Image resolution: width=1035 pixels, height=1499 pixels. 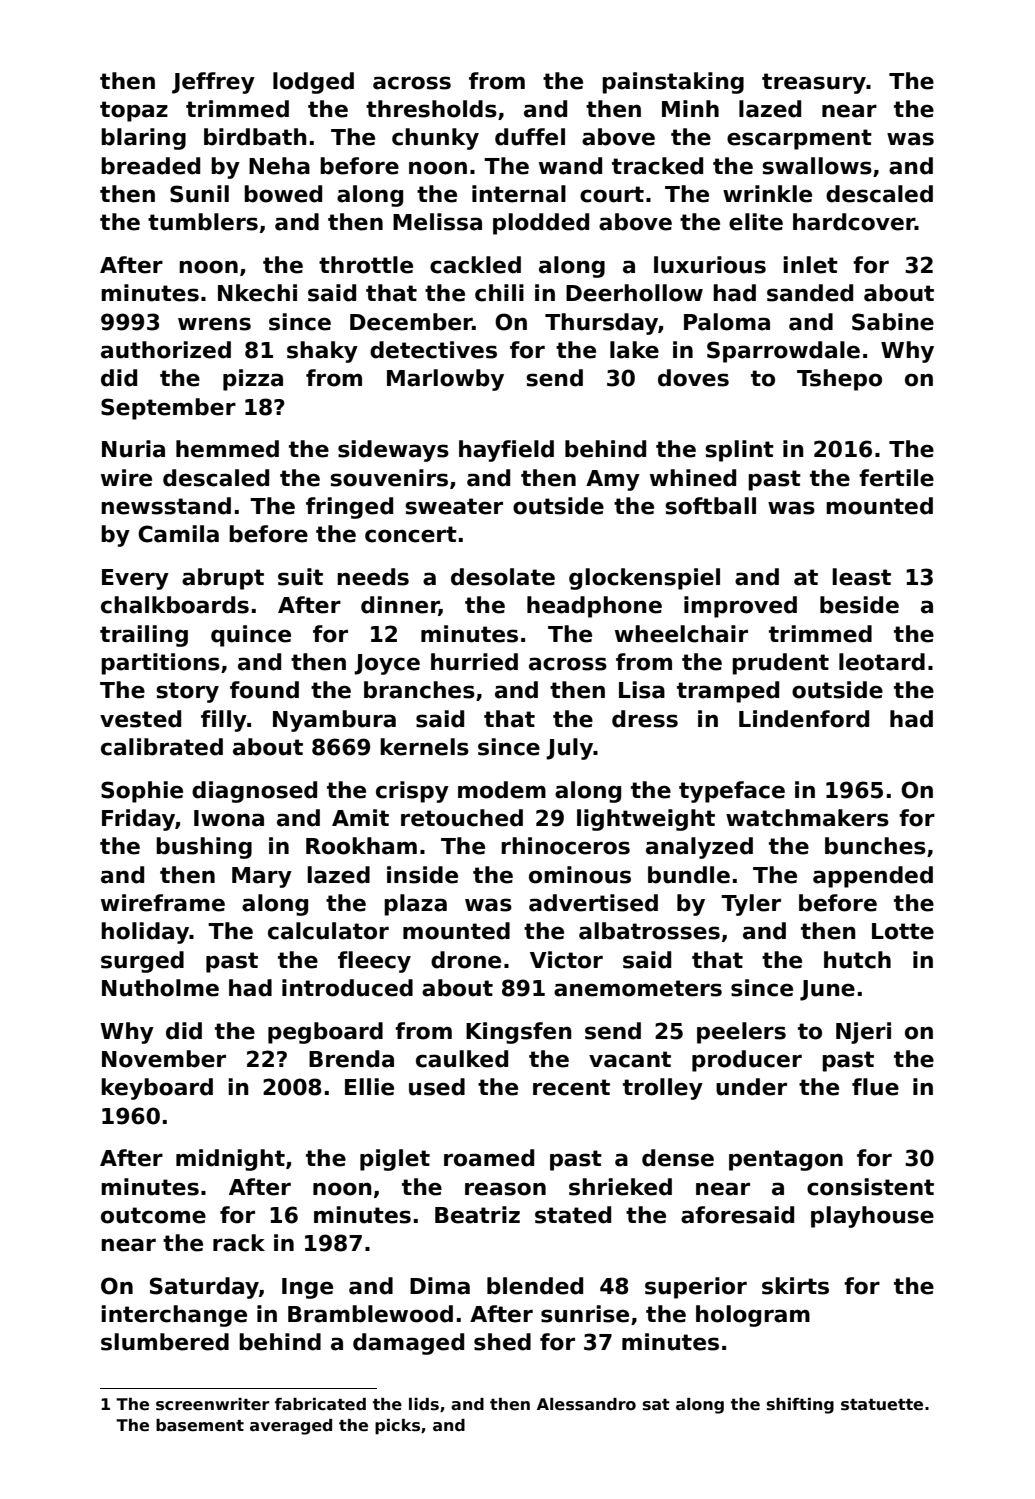 What do you see at coordinates (882, 1405) in the screenshot?
I see `statuette` at bounding box center [882, 1405].
